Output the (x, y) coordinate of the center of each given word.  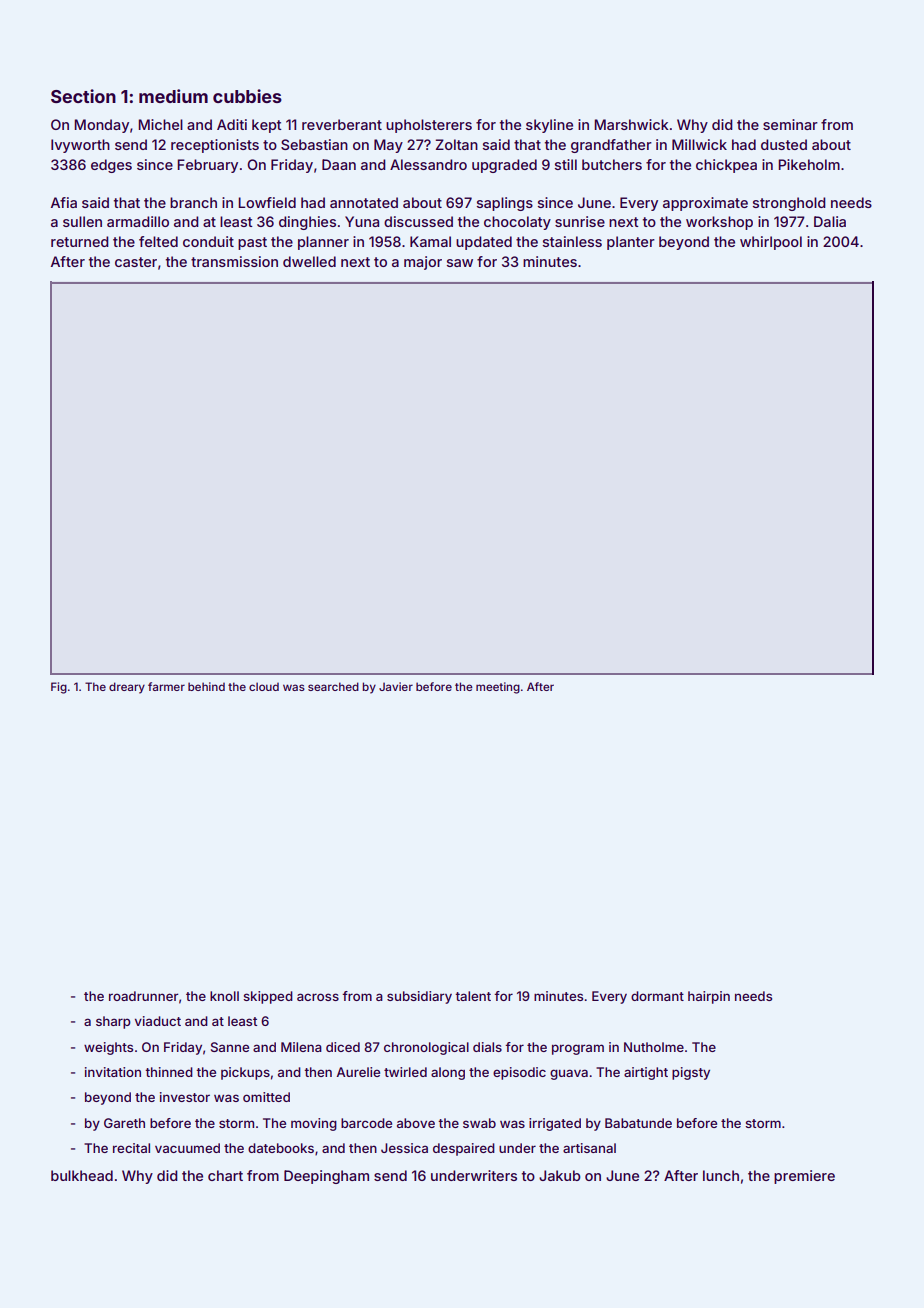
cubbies (247, 96)
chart (225, 1175)
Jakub (560, 1175)
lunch (721, 1175)
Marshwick (631, 124)
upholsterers (429, 126)
